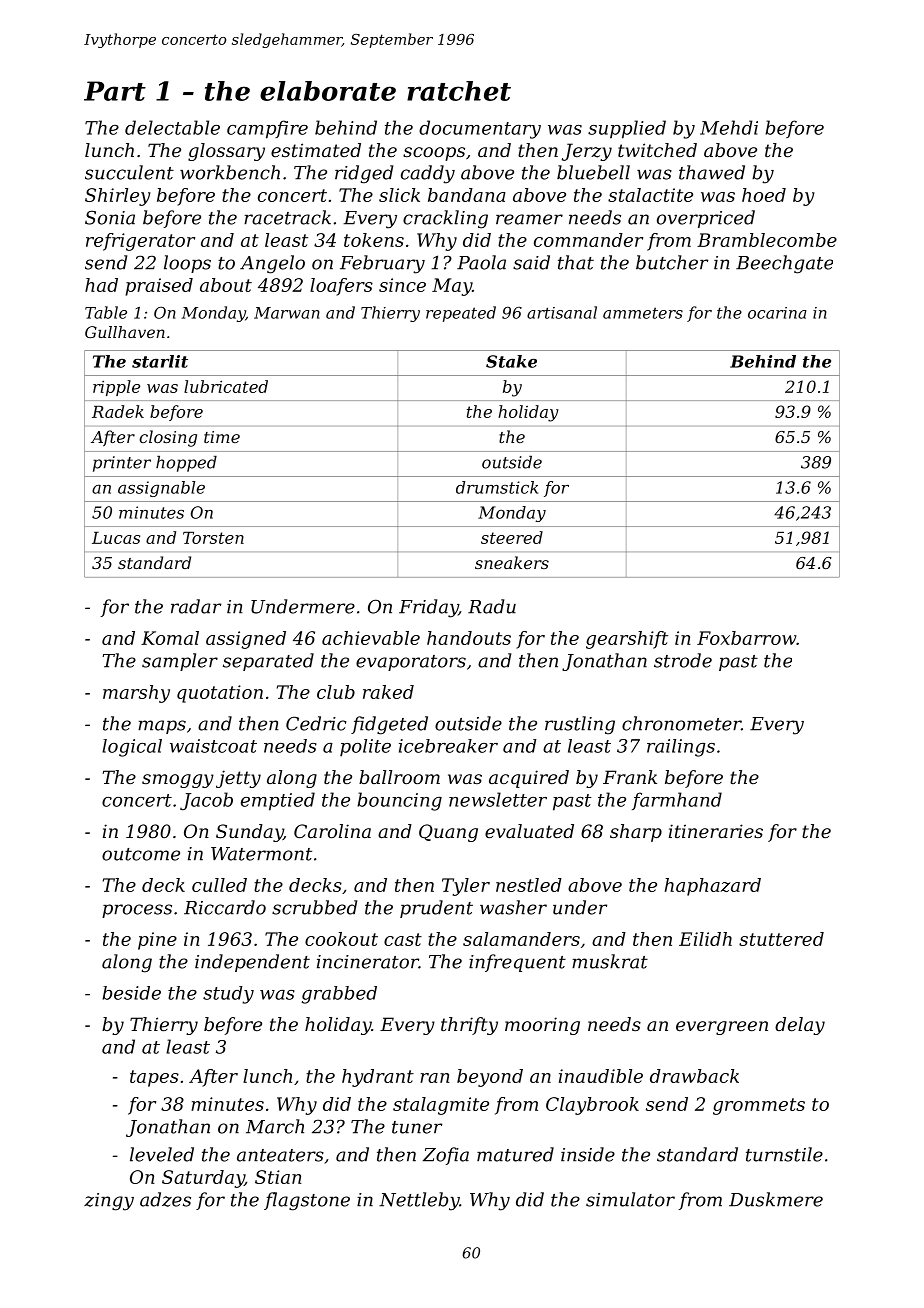 The image size is (924, 1308). Describe the element at coordinates (781, 939) in the page. I see `stuttered` at that location.
